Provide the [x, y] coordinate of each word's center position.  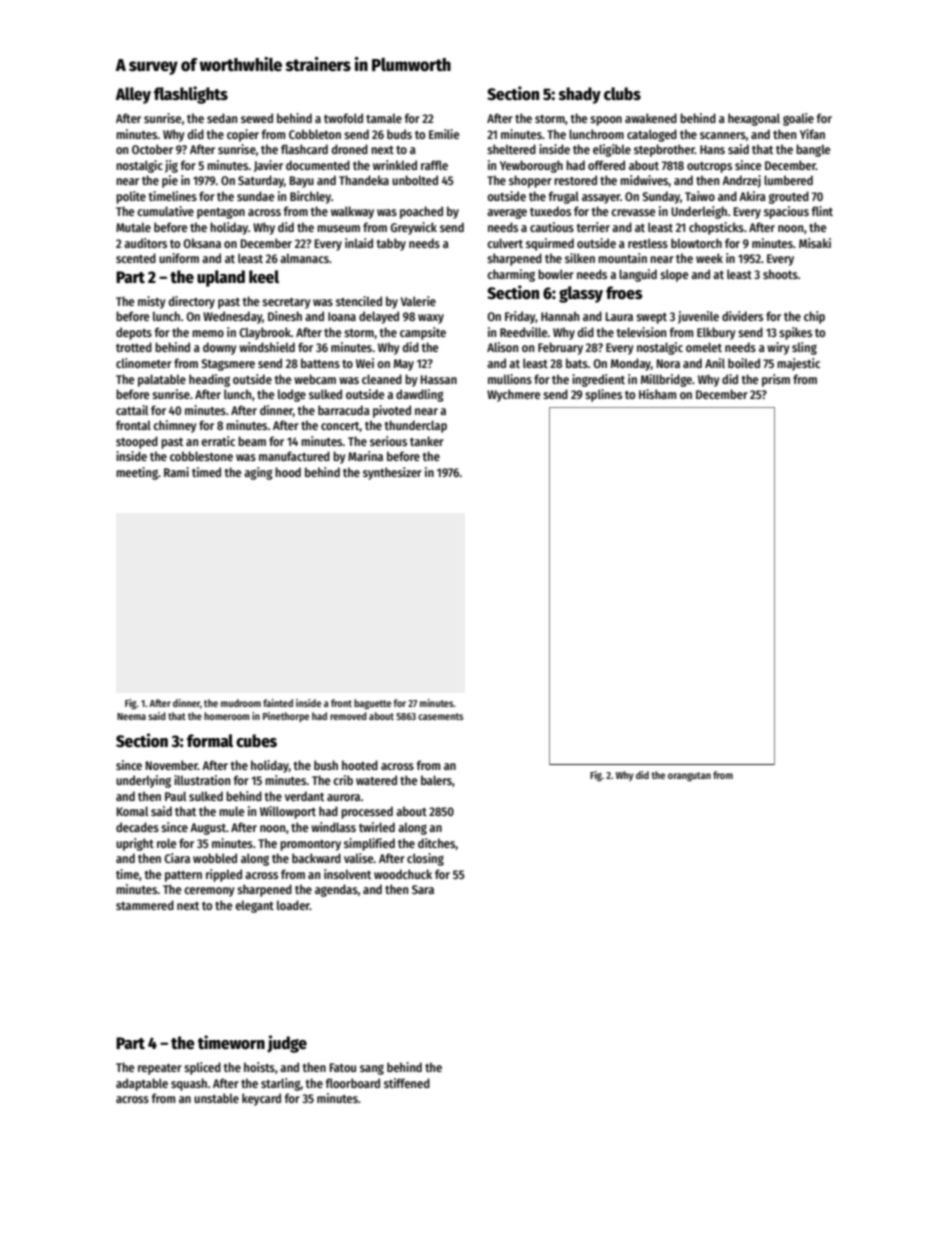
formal [210, 741]
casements [441, 716]
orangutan [689, 776]
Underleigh [699, 212]
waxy [431, 319]
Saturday [261, 181]
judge [287, 1044]
